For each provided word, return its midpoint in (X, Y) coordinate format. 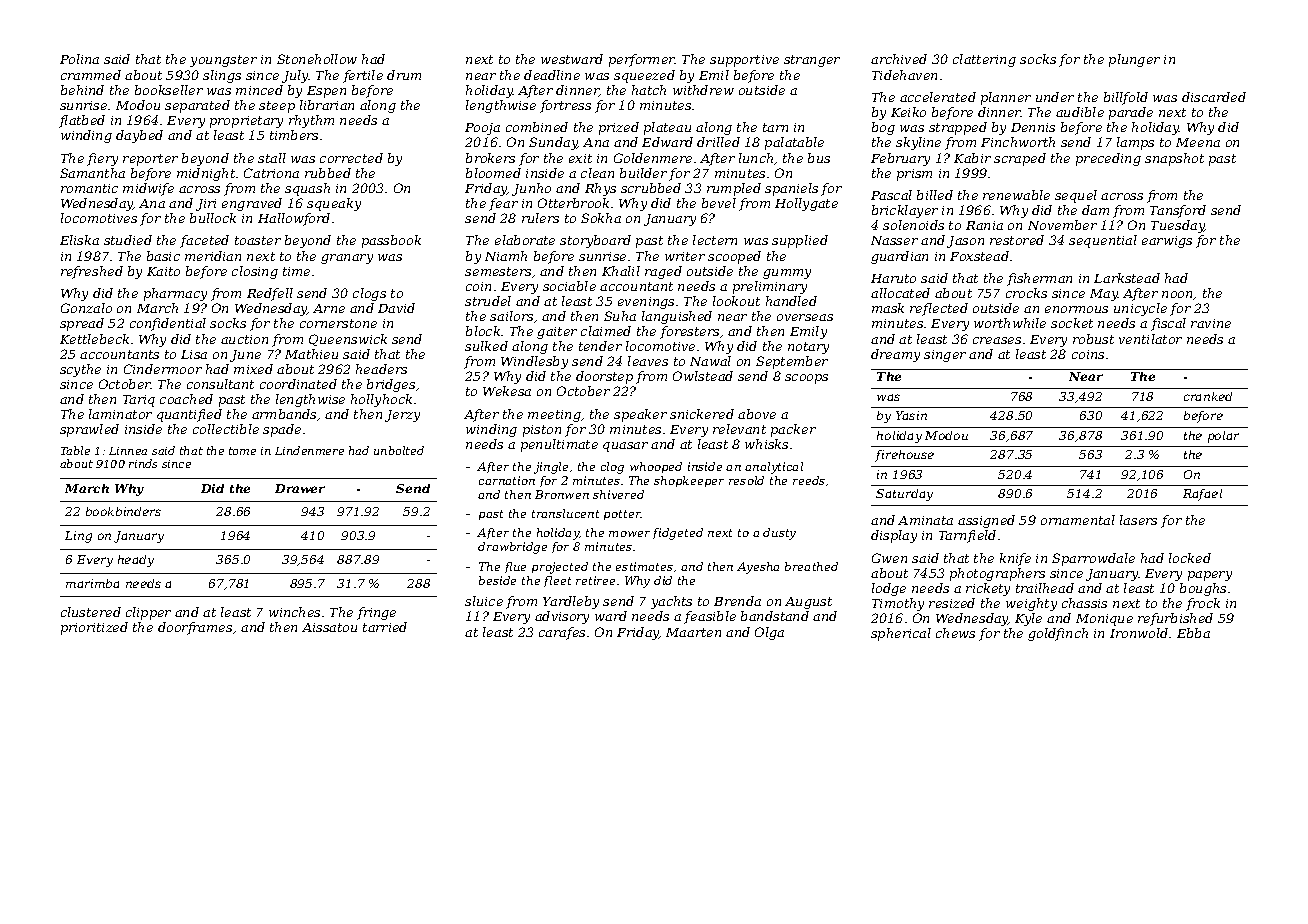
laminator (120, 414)
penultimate (559, 445)
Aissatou (329, 627)
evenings (646, 303)
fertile (363, 76)
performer (642, 60)
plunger (1134, 60)
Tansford (1178, 211)
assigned (986, 521)
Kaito (163, 271)
